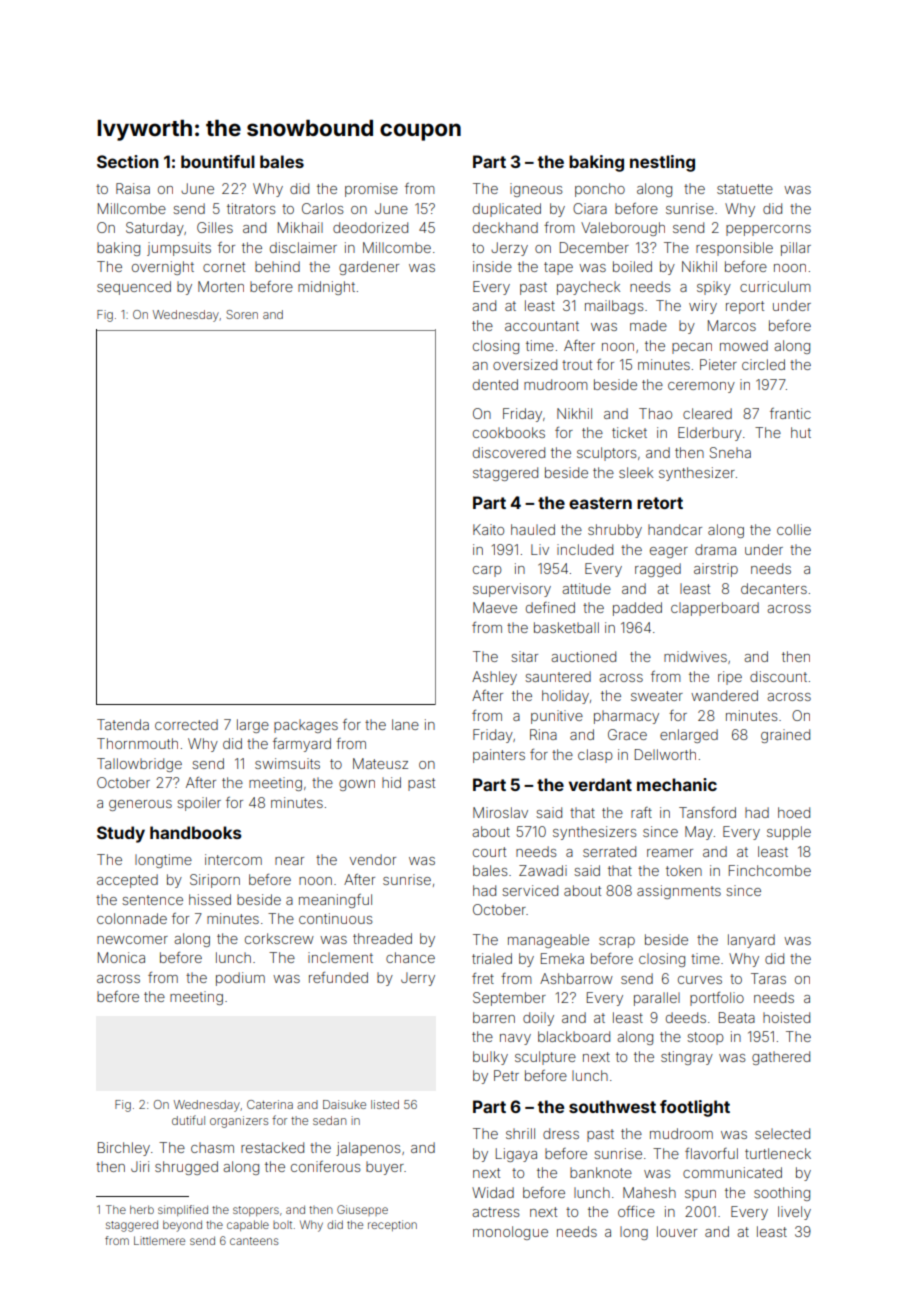  What do you see at coordinates (510, 1233) in the screenshot?
I see `monologue` at bounding box center [510, 1233].
